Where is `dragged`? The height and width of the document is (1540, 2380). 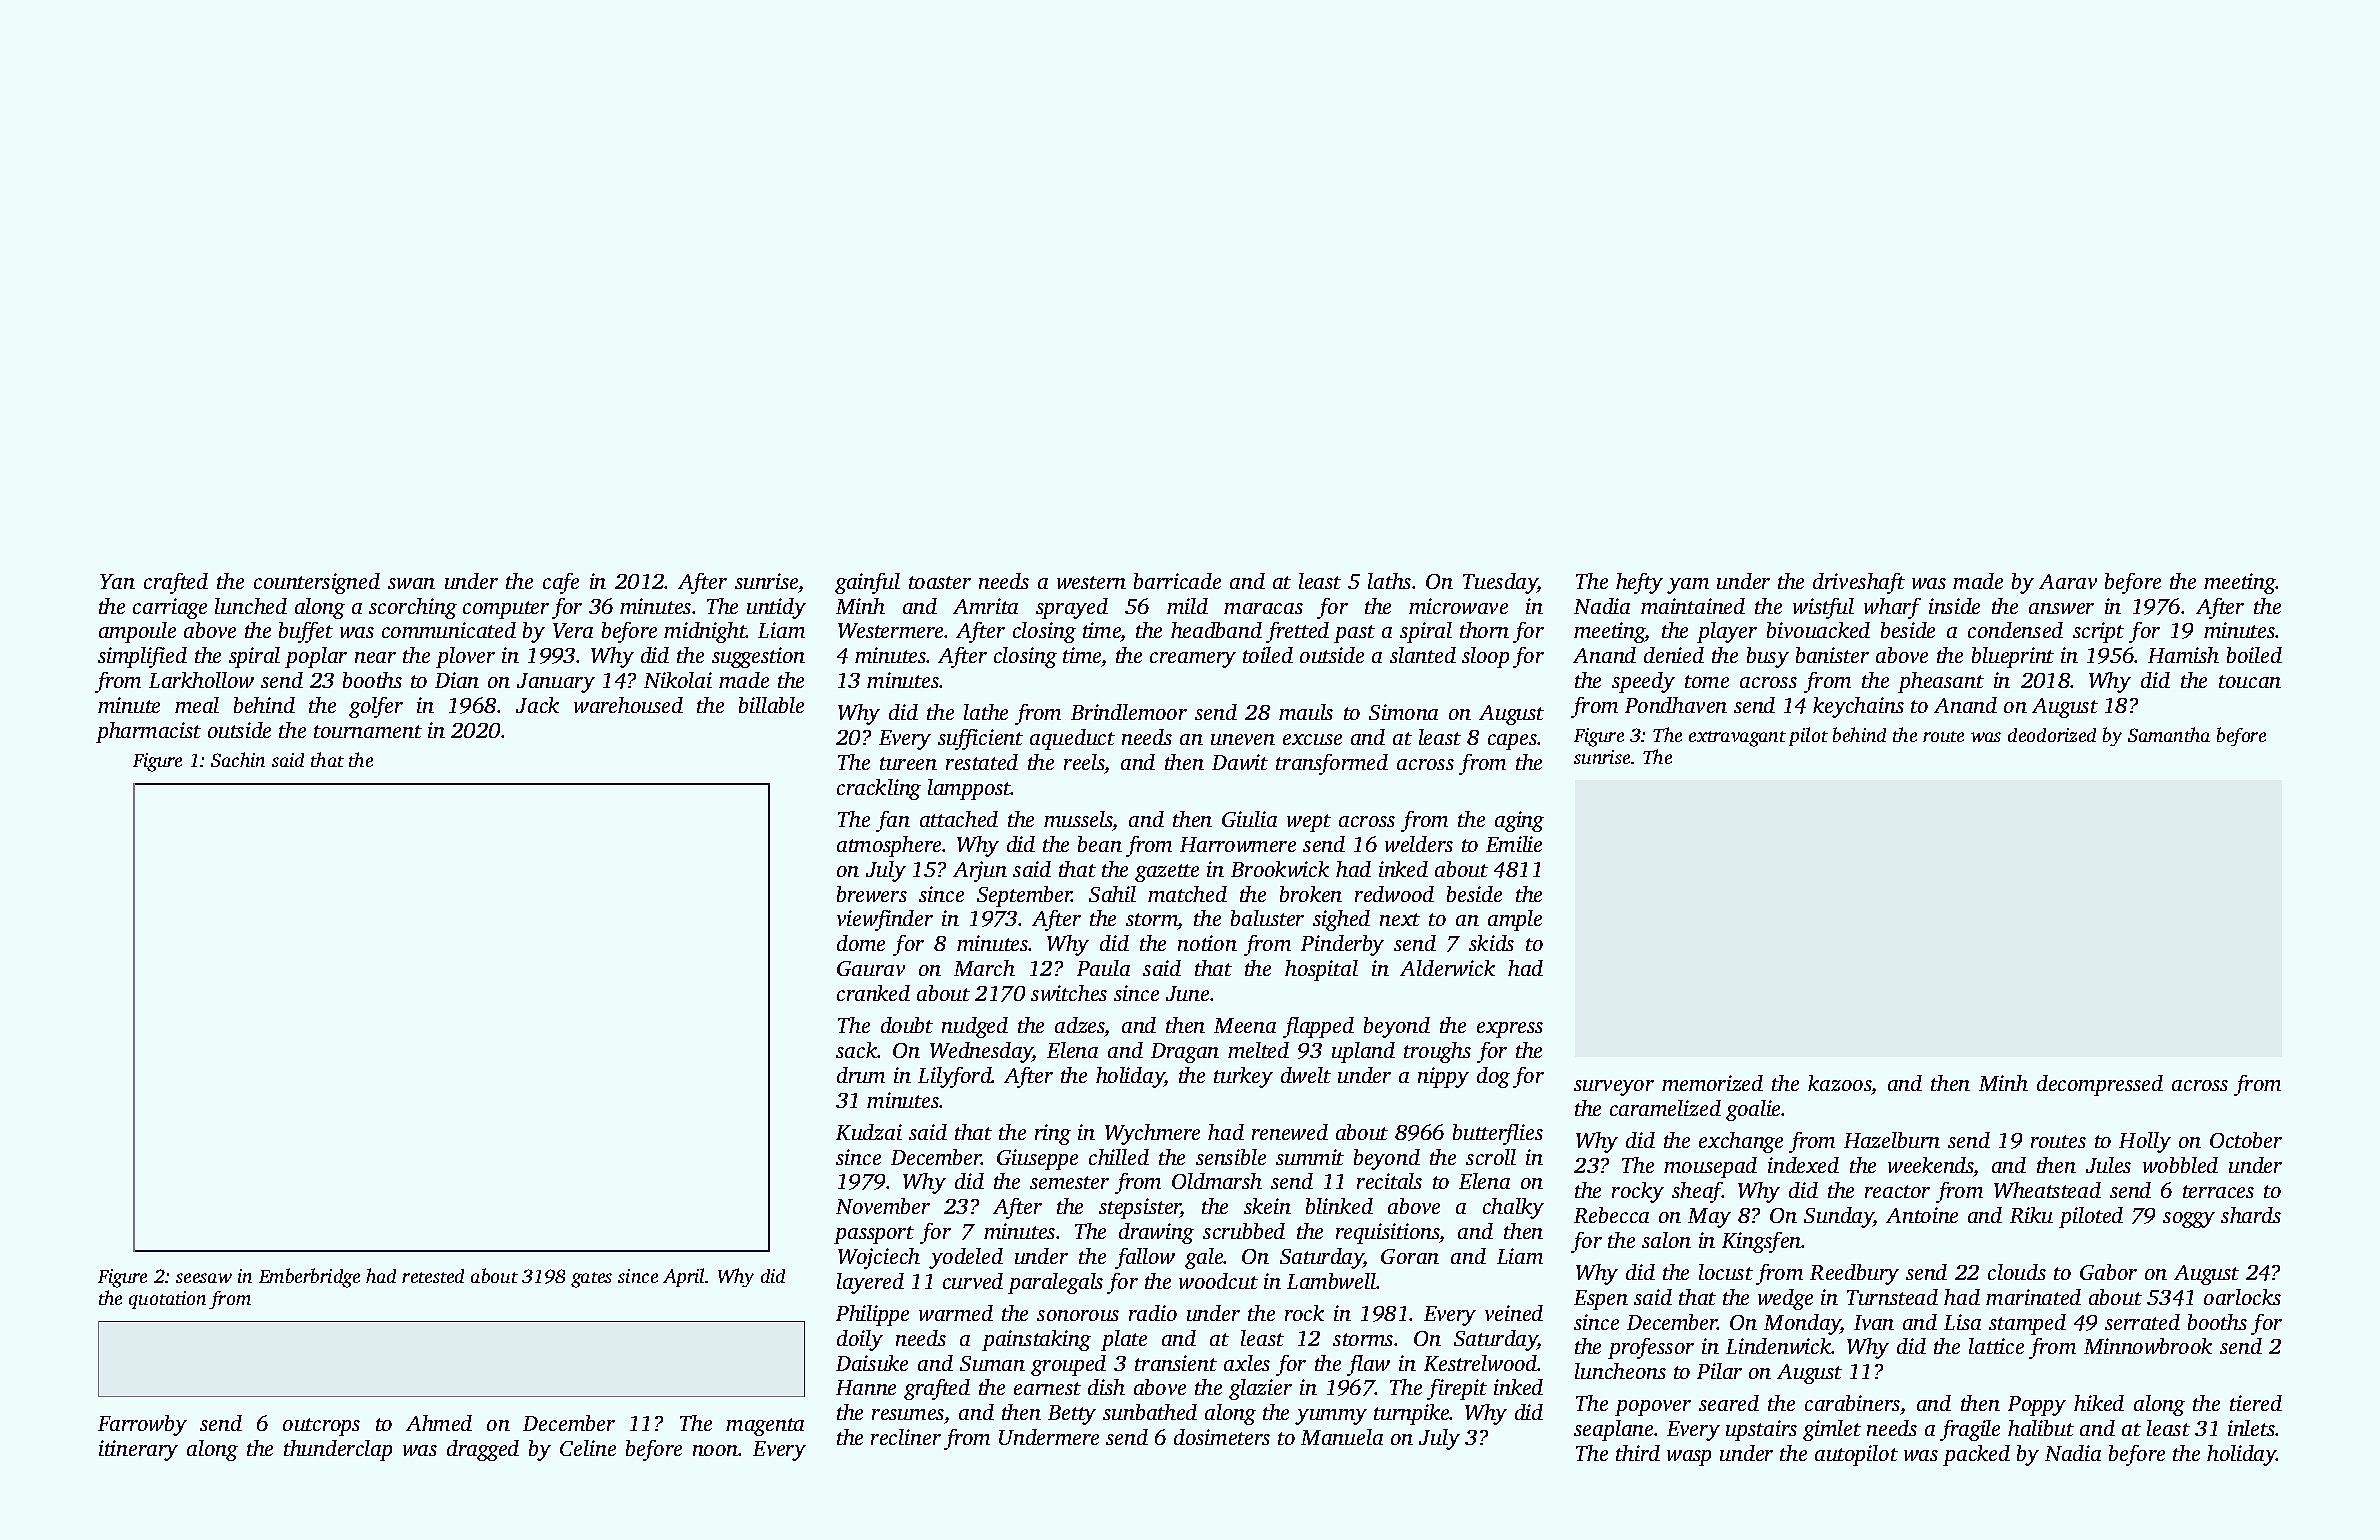 dragged is located at coordinates (483, 1450).
